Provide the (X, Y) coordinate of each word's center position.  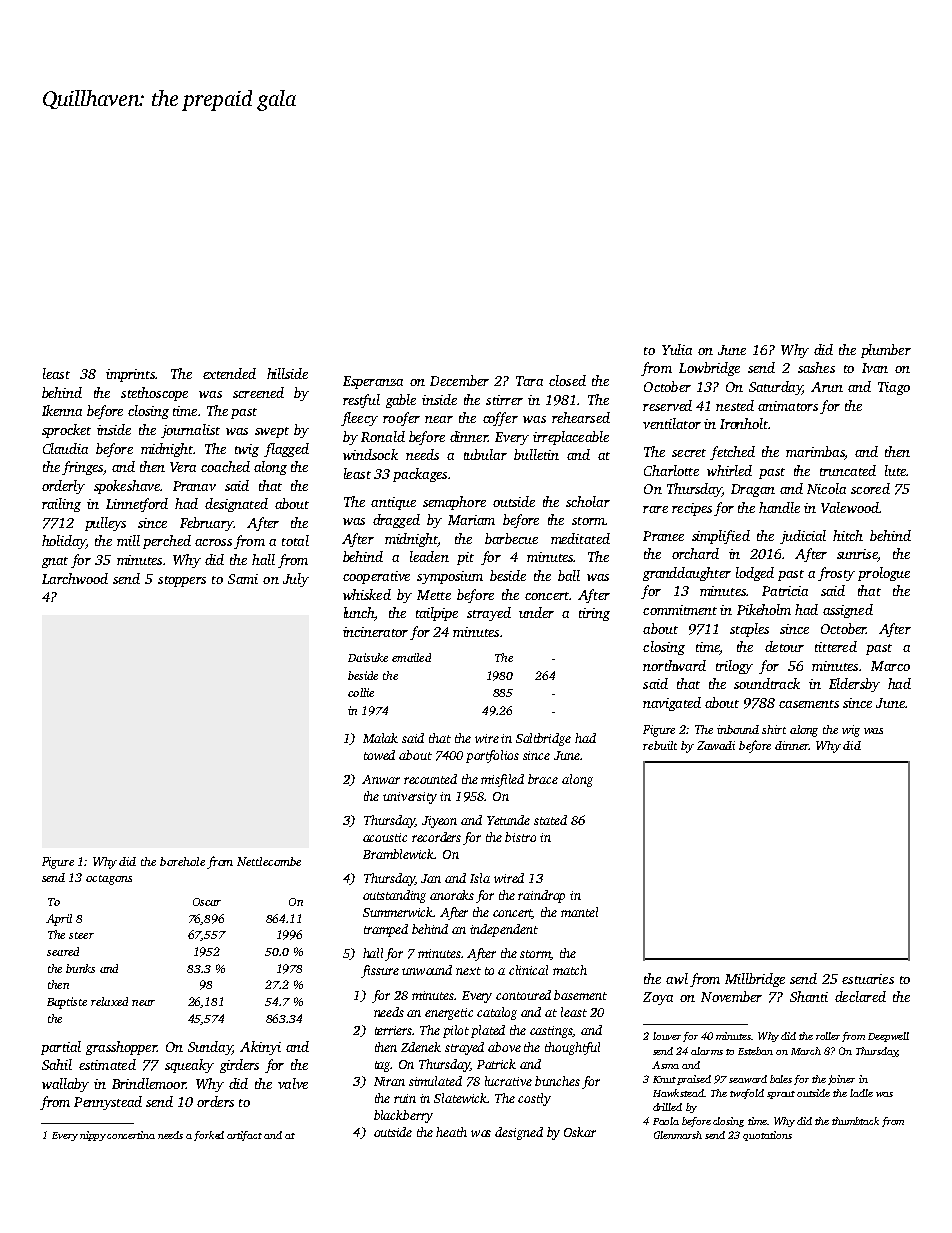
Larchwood (75, 578)
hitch (848, 535)
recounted (430, 779)
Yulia (677, 349)
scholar (588, 501)
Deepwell (888, 1037)
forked (209, 1136)
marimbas (815, 451)
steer (81, 935)
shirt (774, 729)
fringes (82, 468)
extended (229, 373)
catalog (497, 1013)
